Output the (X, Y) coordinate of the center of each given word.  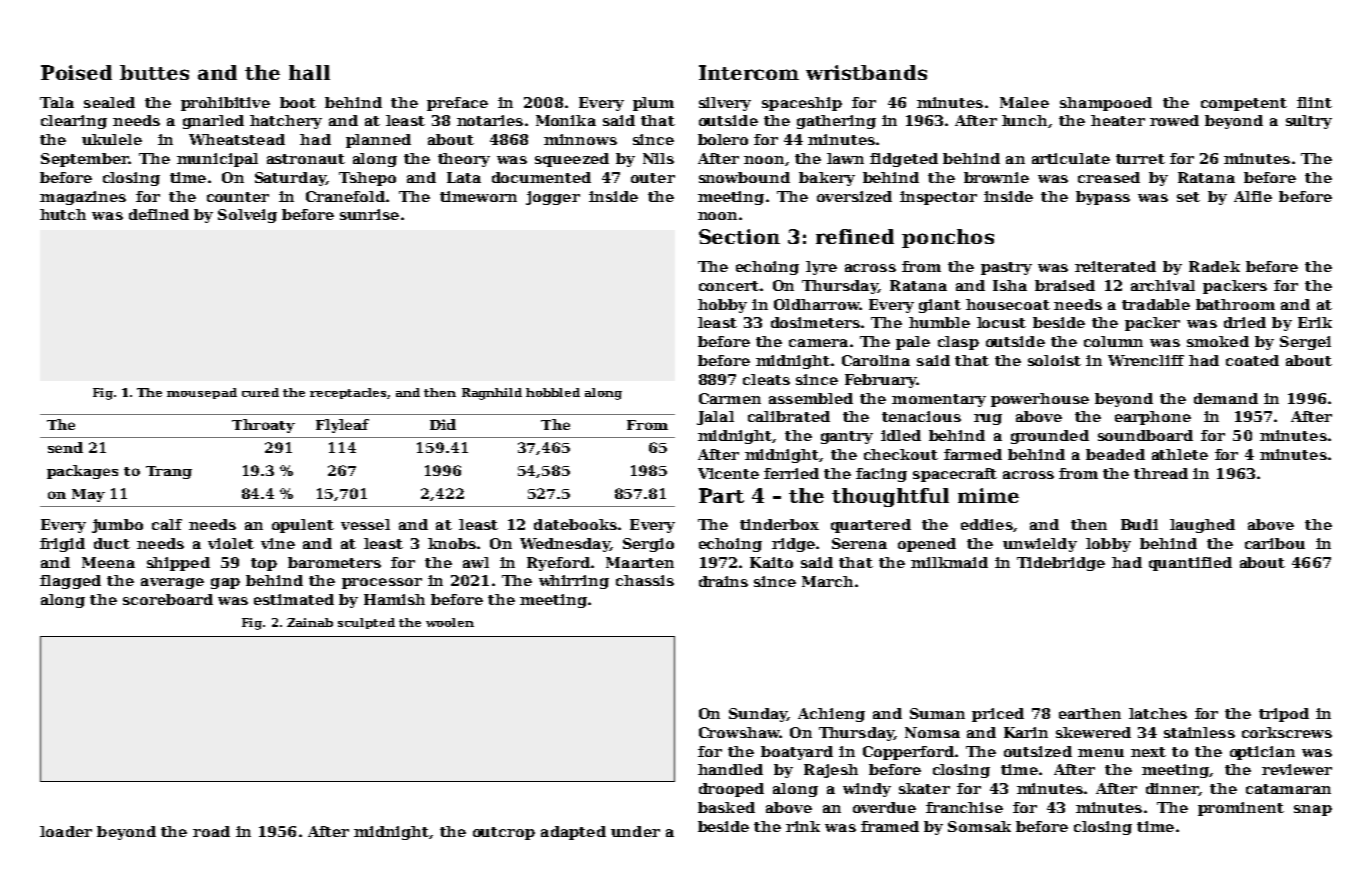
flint (1314, 102)
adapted (573, 833)
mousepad (202, 393)
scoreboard (168, 599)
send (65, 447)
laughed (1202, 526)
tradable (1156, 304)
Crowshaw (739, 732)
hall (309, 72)
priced (998, 715)
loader (66, 831)
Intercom (749, 72)
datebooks (575, 524)
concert (729, 286)
